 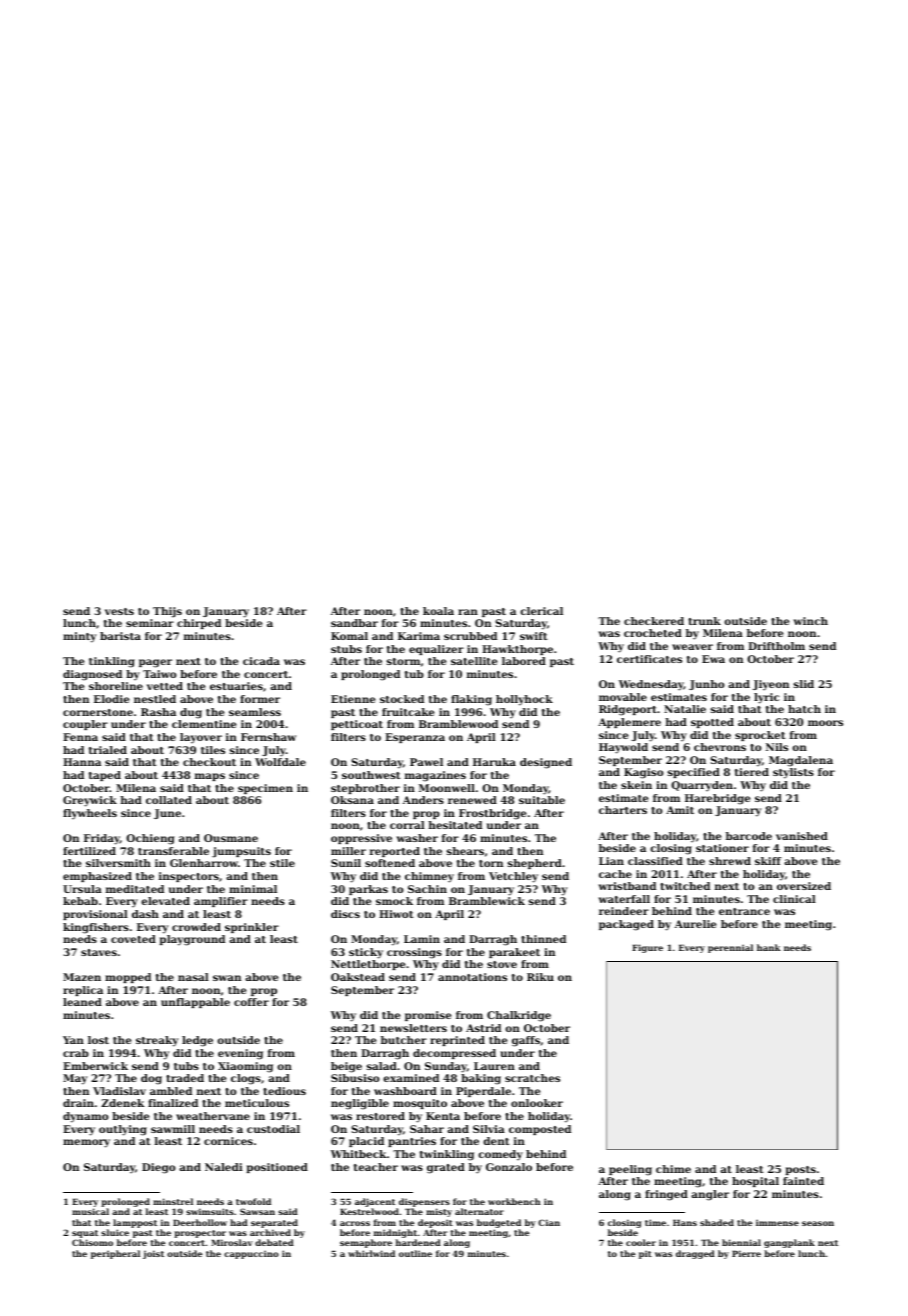 I want to click on cicada, so click(x=261, y=661).
